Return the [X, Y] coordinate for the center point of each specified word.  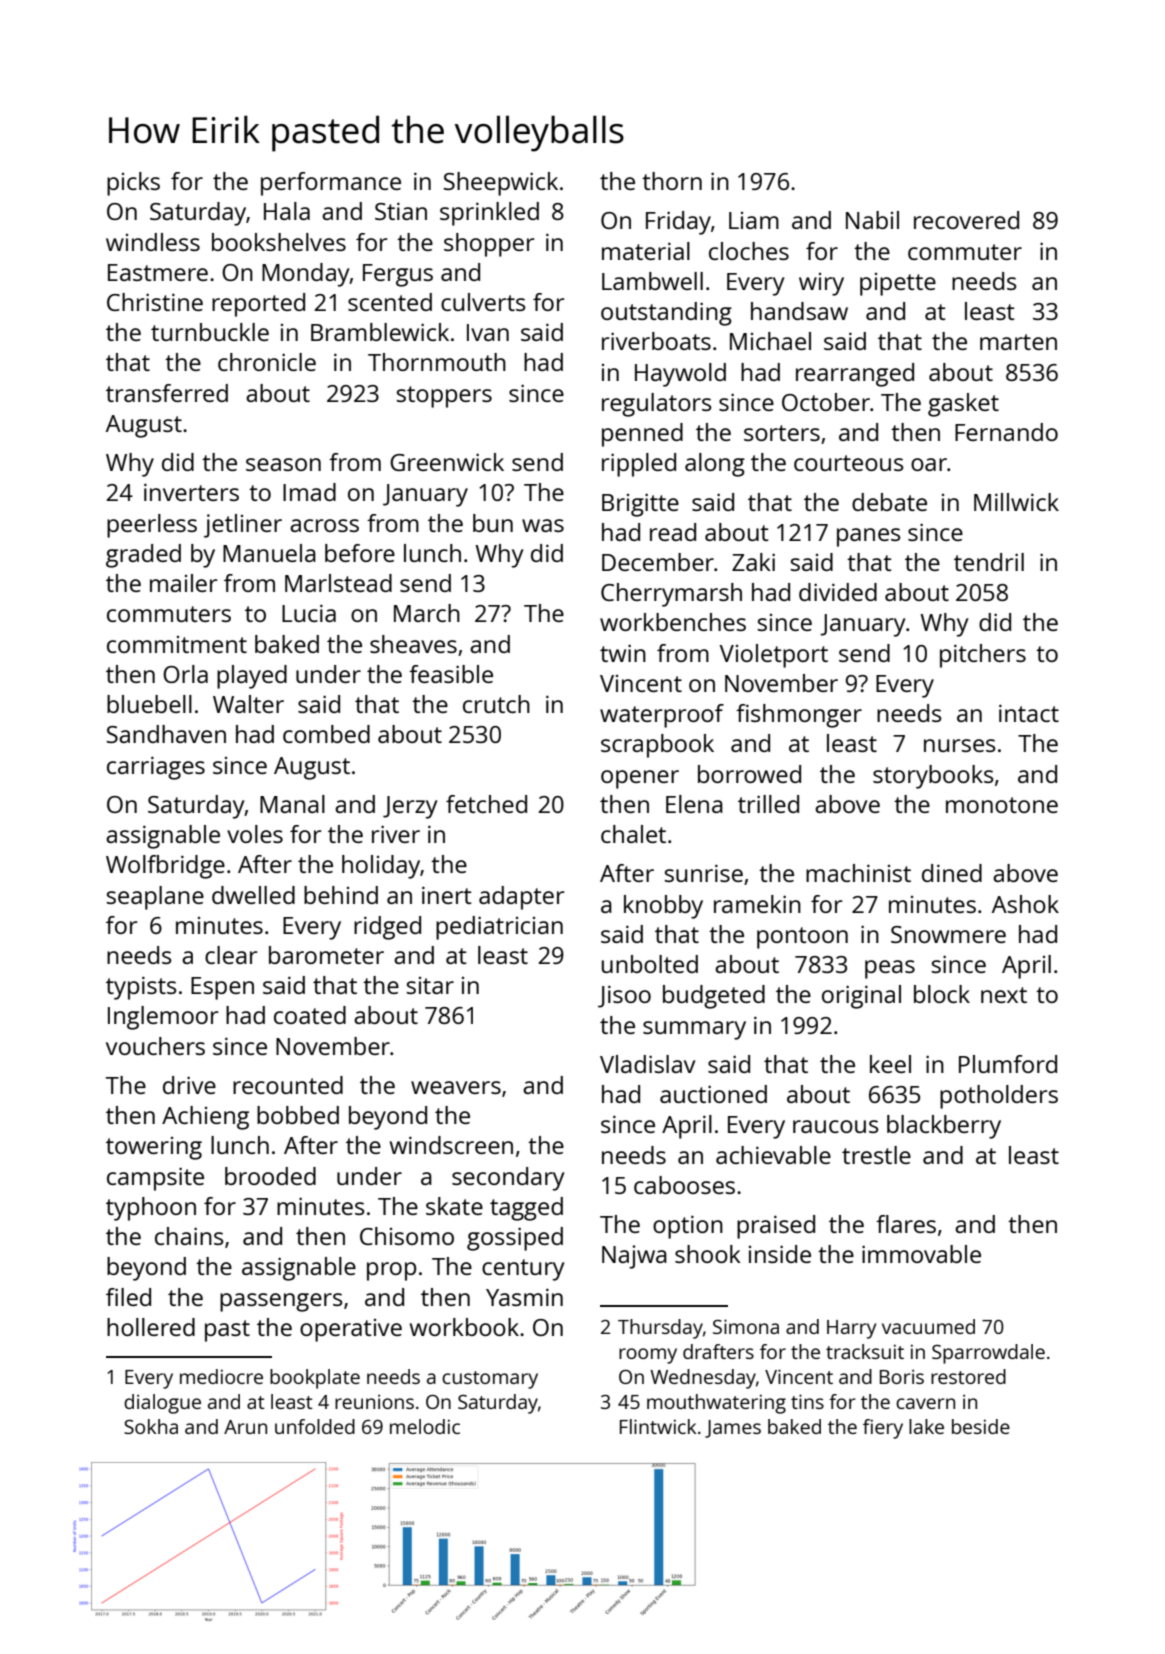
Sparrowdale [988, 1354]
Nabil [872, 220]
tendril [989, 562]
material [646, 251]
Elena [694, 804]
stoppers [444, 397]
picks [133, 184]
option [688, 1227]
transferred [167, 393]
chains [189, 1236]
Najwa [634, 1257]
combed [326, 734]
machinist [858, 873]
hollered [151, 1327]
